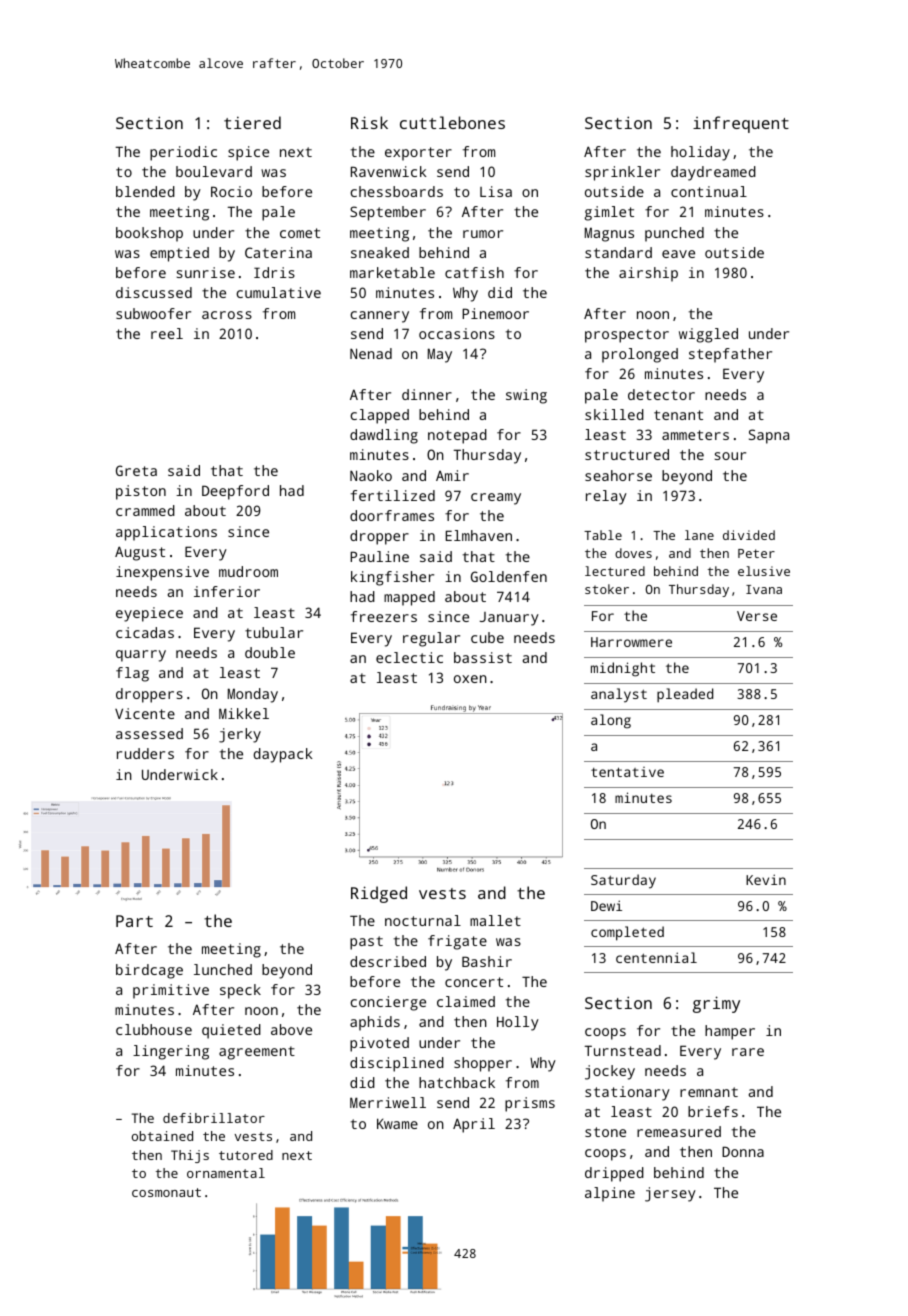 The height and width of the page is (1316, 908). I want to click on Deepford, so click(235, 492).
